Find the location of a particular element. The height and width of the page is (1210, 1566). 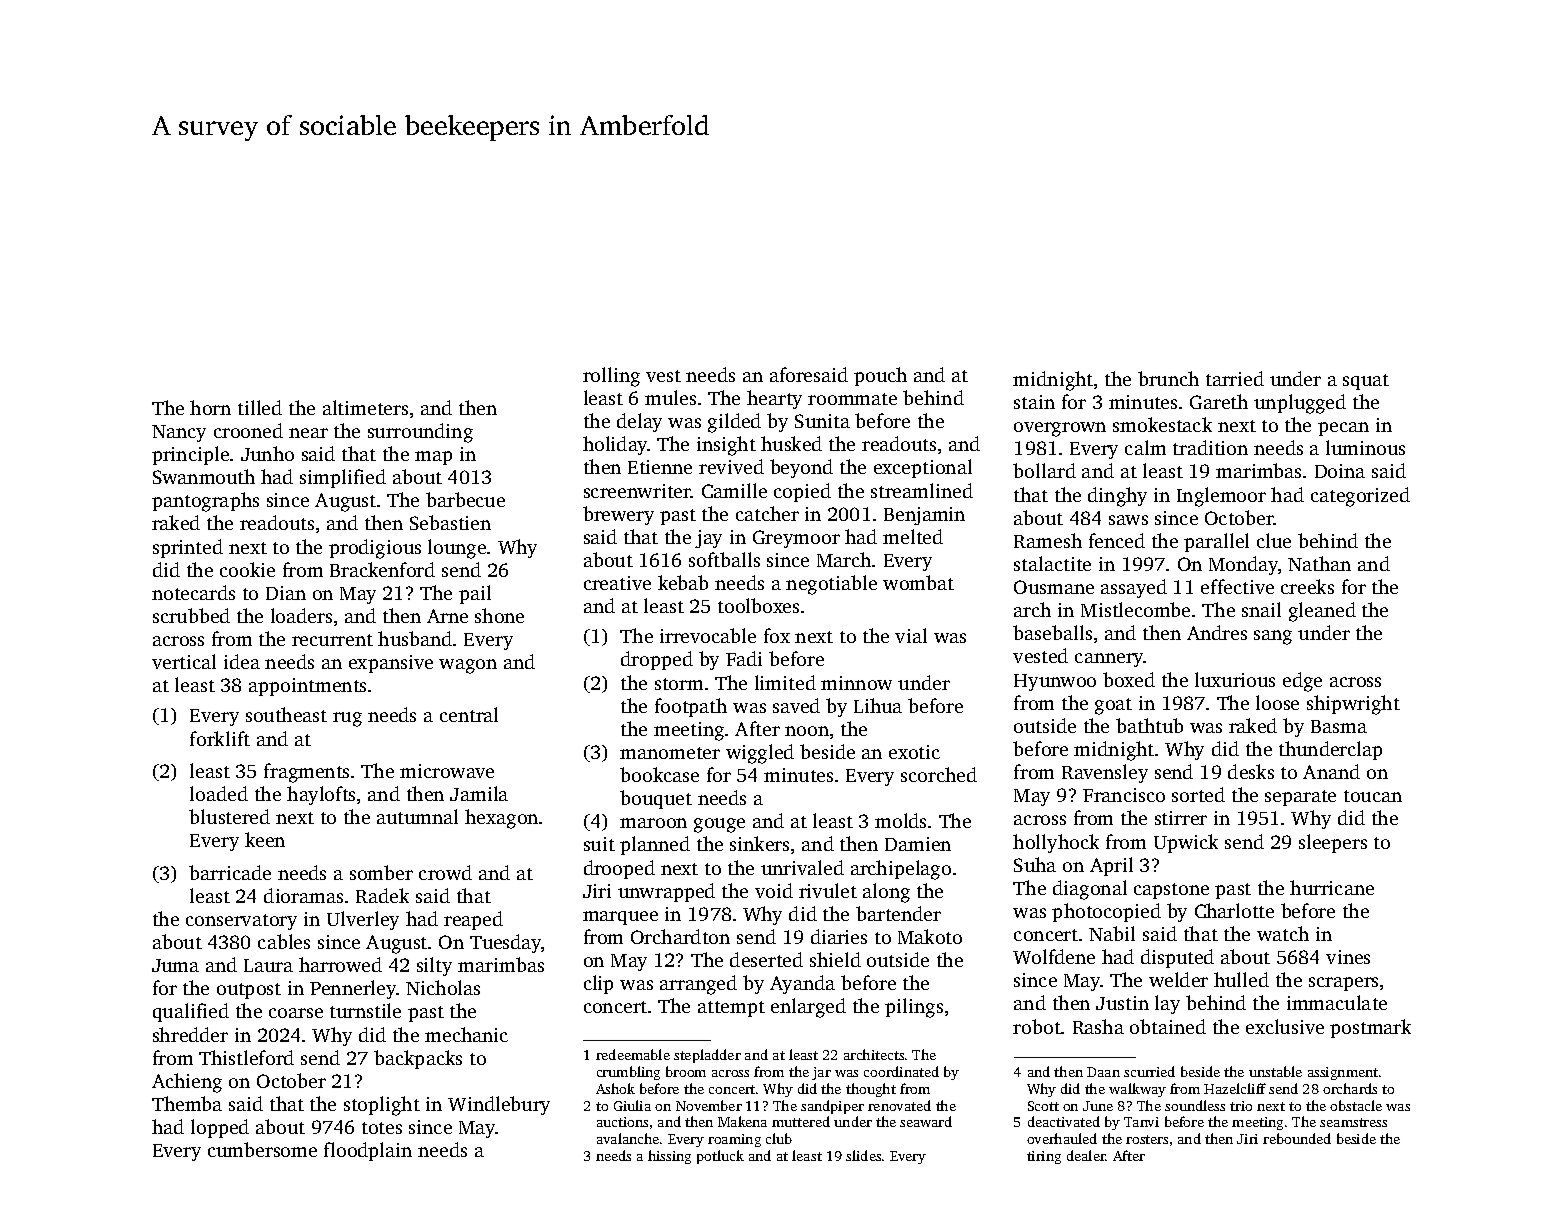

horn is located at coordinates (210, 407).
